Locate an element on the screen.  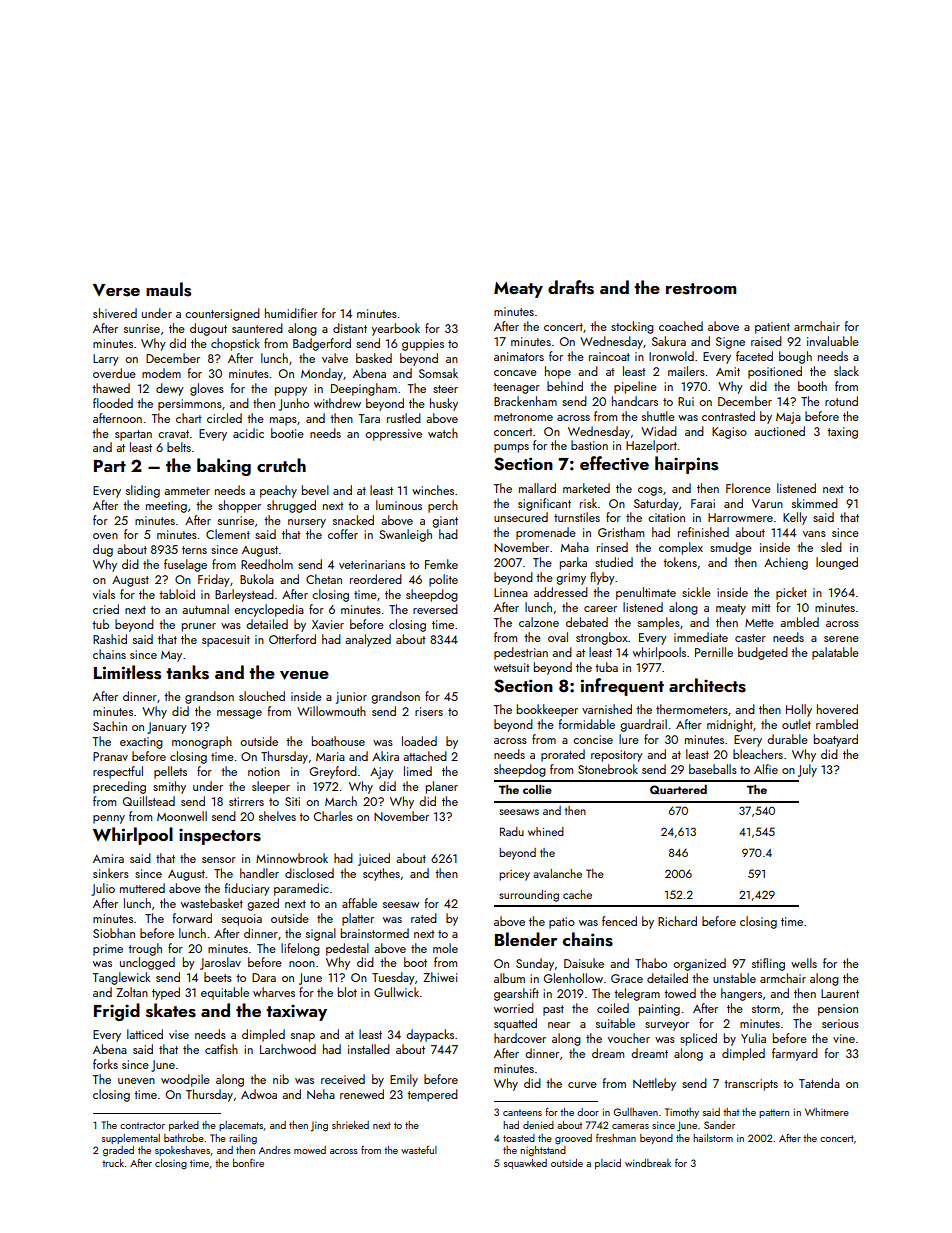
modem is located at coordinates (161, 373).
